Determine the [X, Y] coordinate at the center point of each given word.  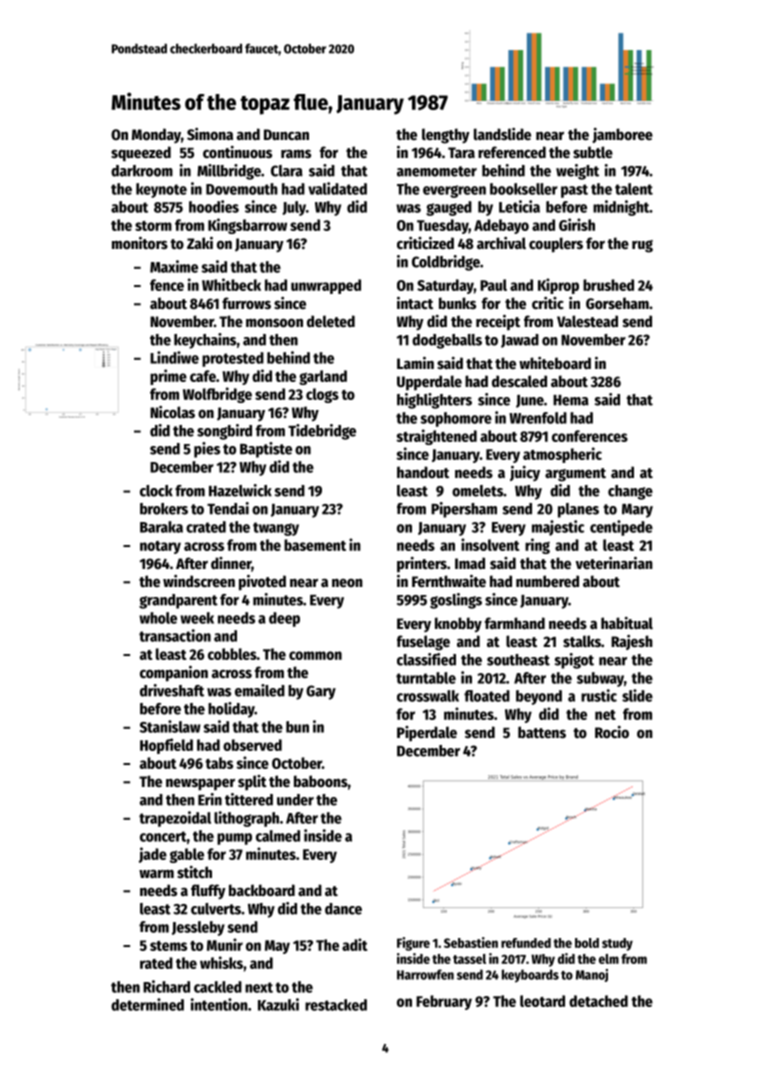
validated [337, 188]
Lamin [415, 363]
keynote [161, 190]
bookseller [524, 189]
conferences [590, 436]
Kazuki [278, 1004]
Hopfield [166, 746]
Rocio [612, 732]
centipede [621, 528]
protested [233, 359]
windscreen [199, 581]
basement [315, 545]
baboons [321, 781]
